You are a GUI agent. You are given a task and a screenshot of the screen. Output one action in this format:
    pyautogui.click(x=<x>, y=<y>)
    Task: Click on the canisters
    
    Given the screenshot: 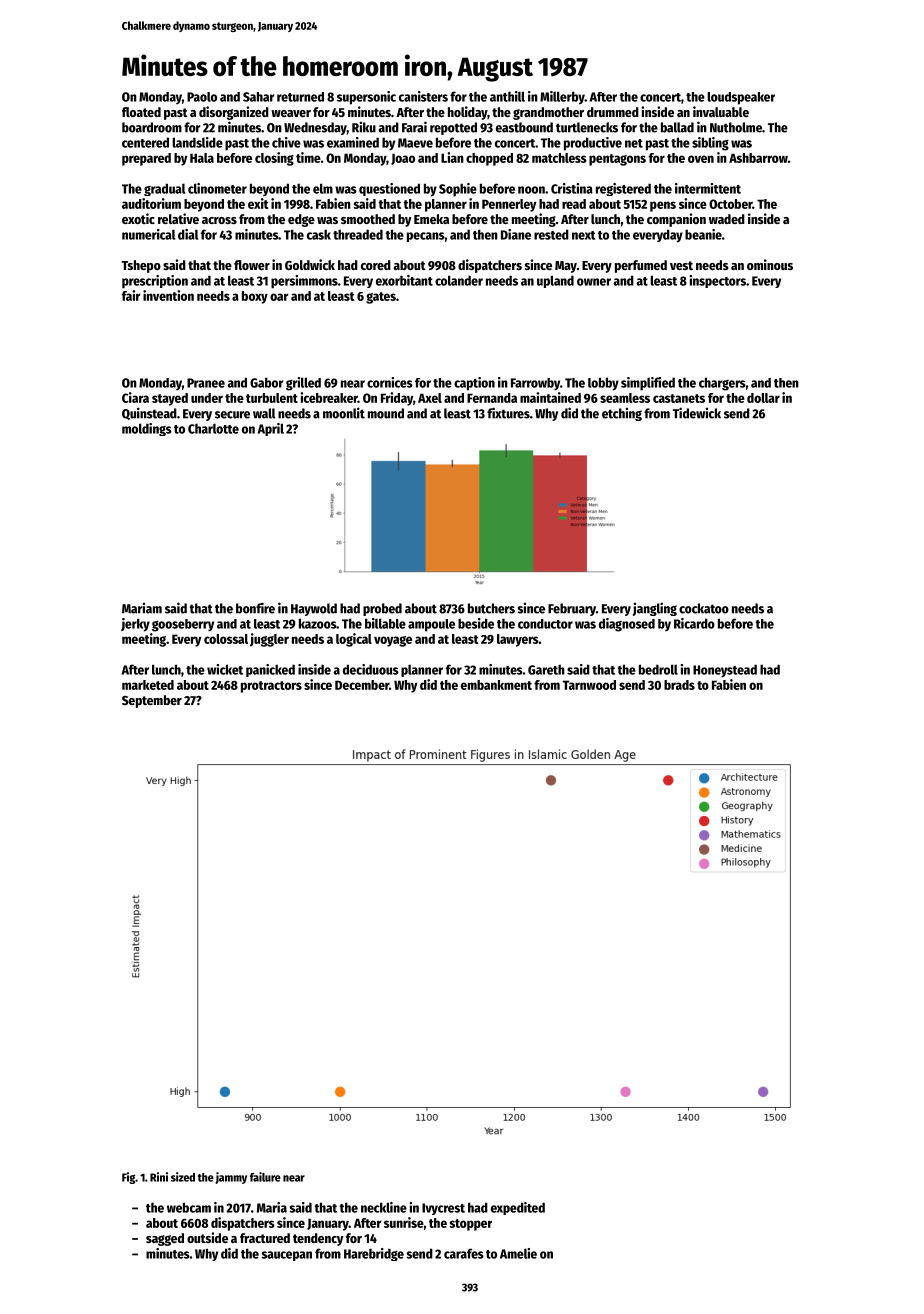 What is the action you would take?
    pyautogui.click(x=423, y=96)
